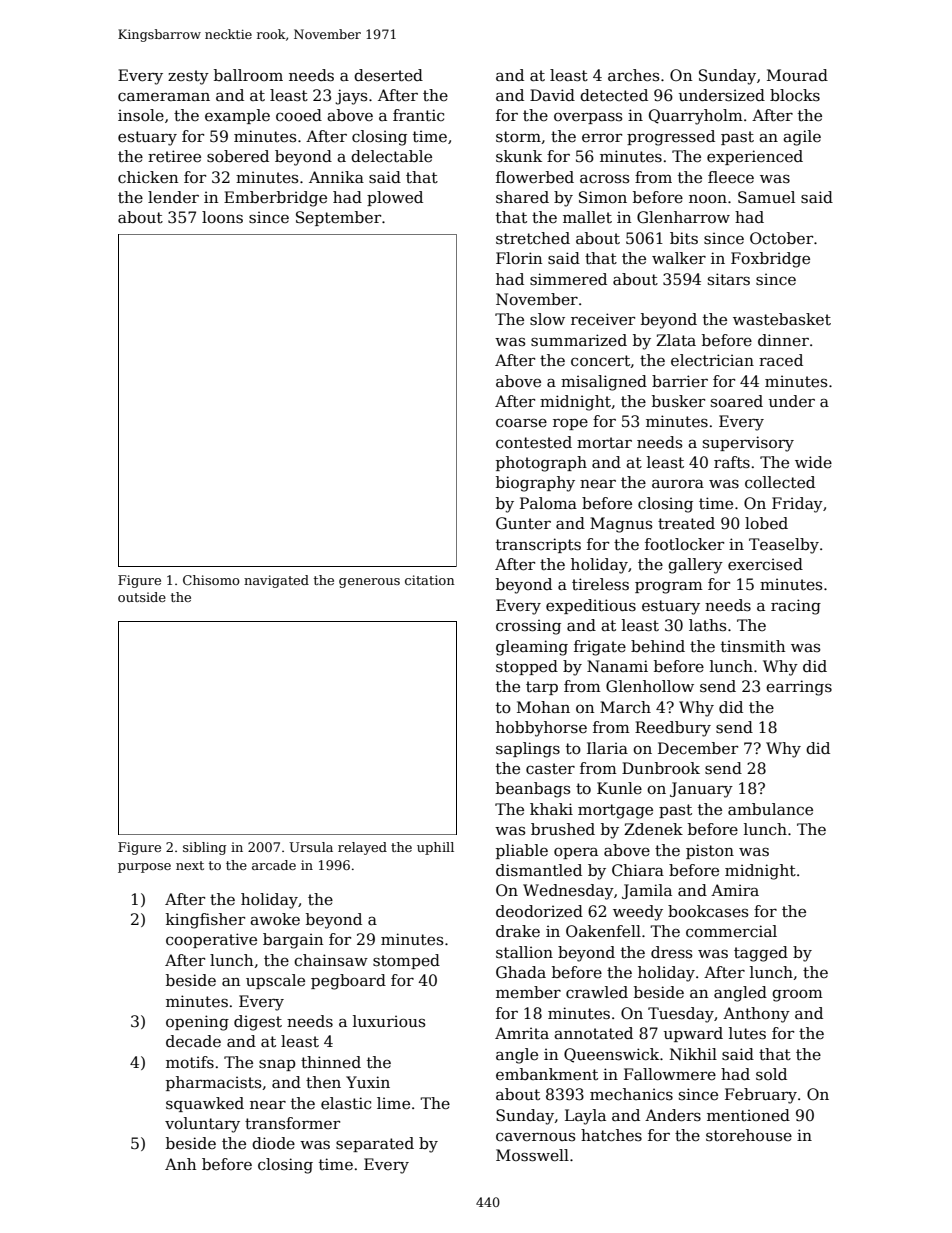 Image resolution: width=952 pixels, height=1233 pixels. What do you see at coordinates (634, 75) in the screenshot?
I see `arches` at bounding box center [634, 75].
